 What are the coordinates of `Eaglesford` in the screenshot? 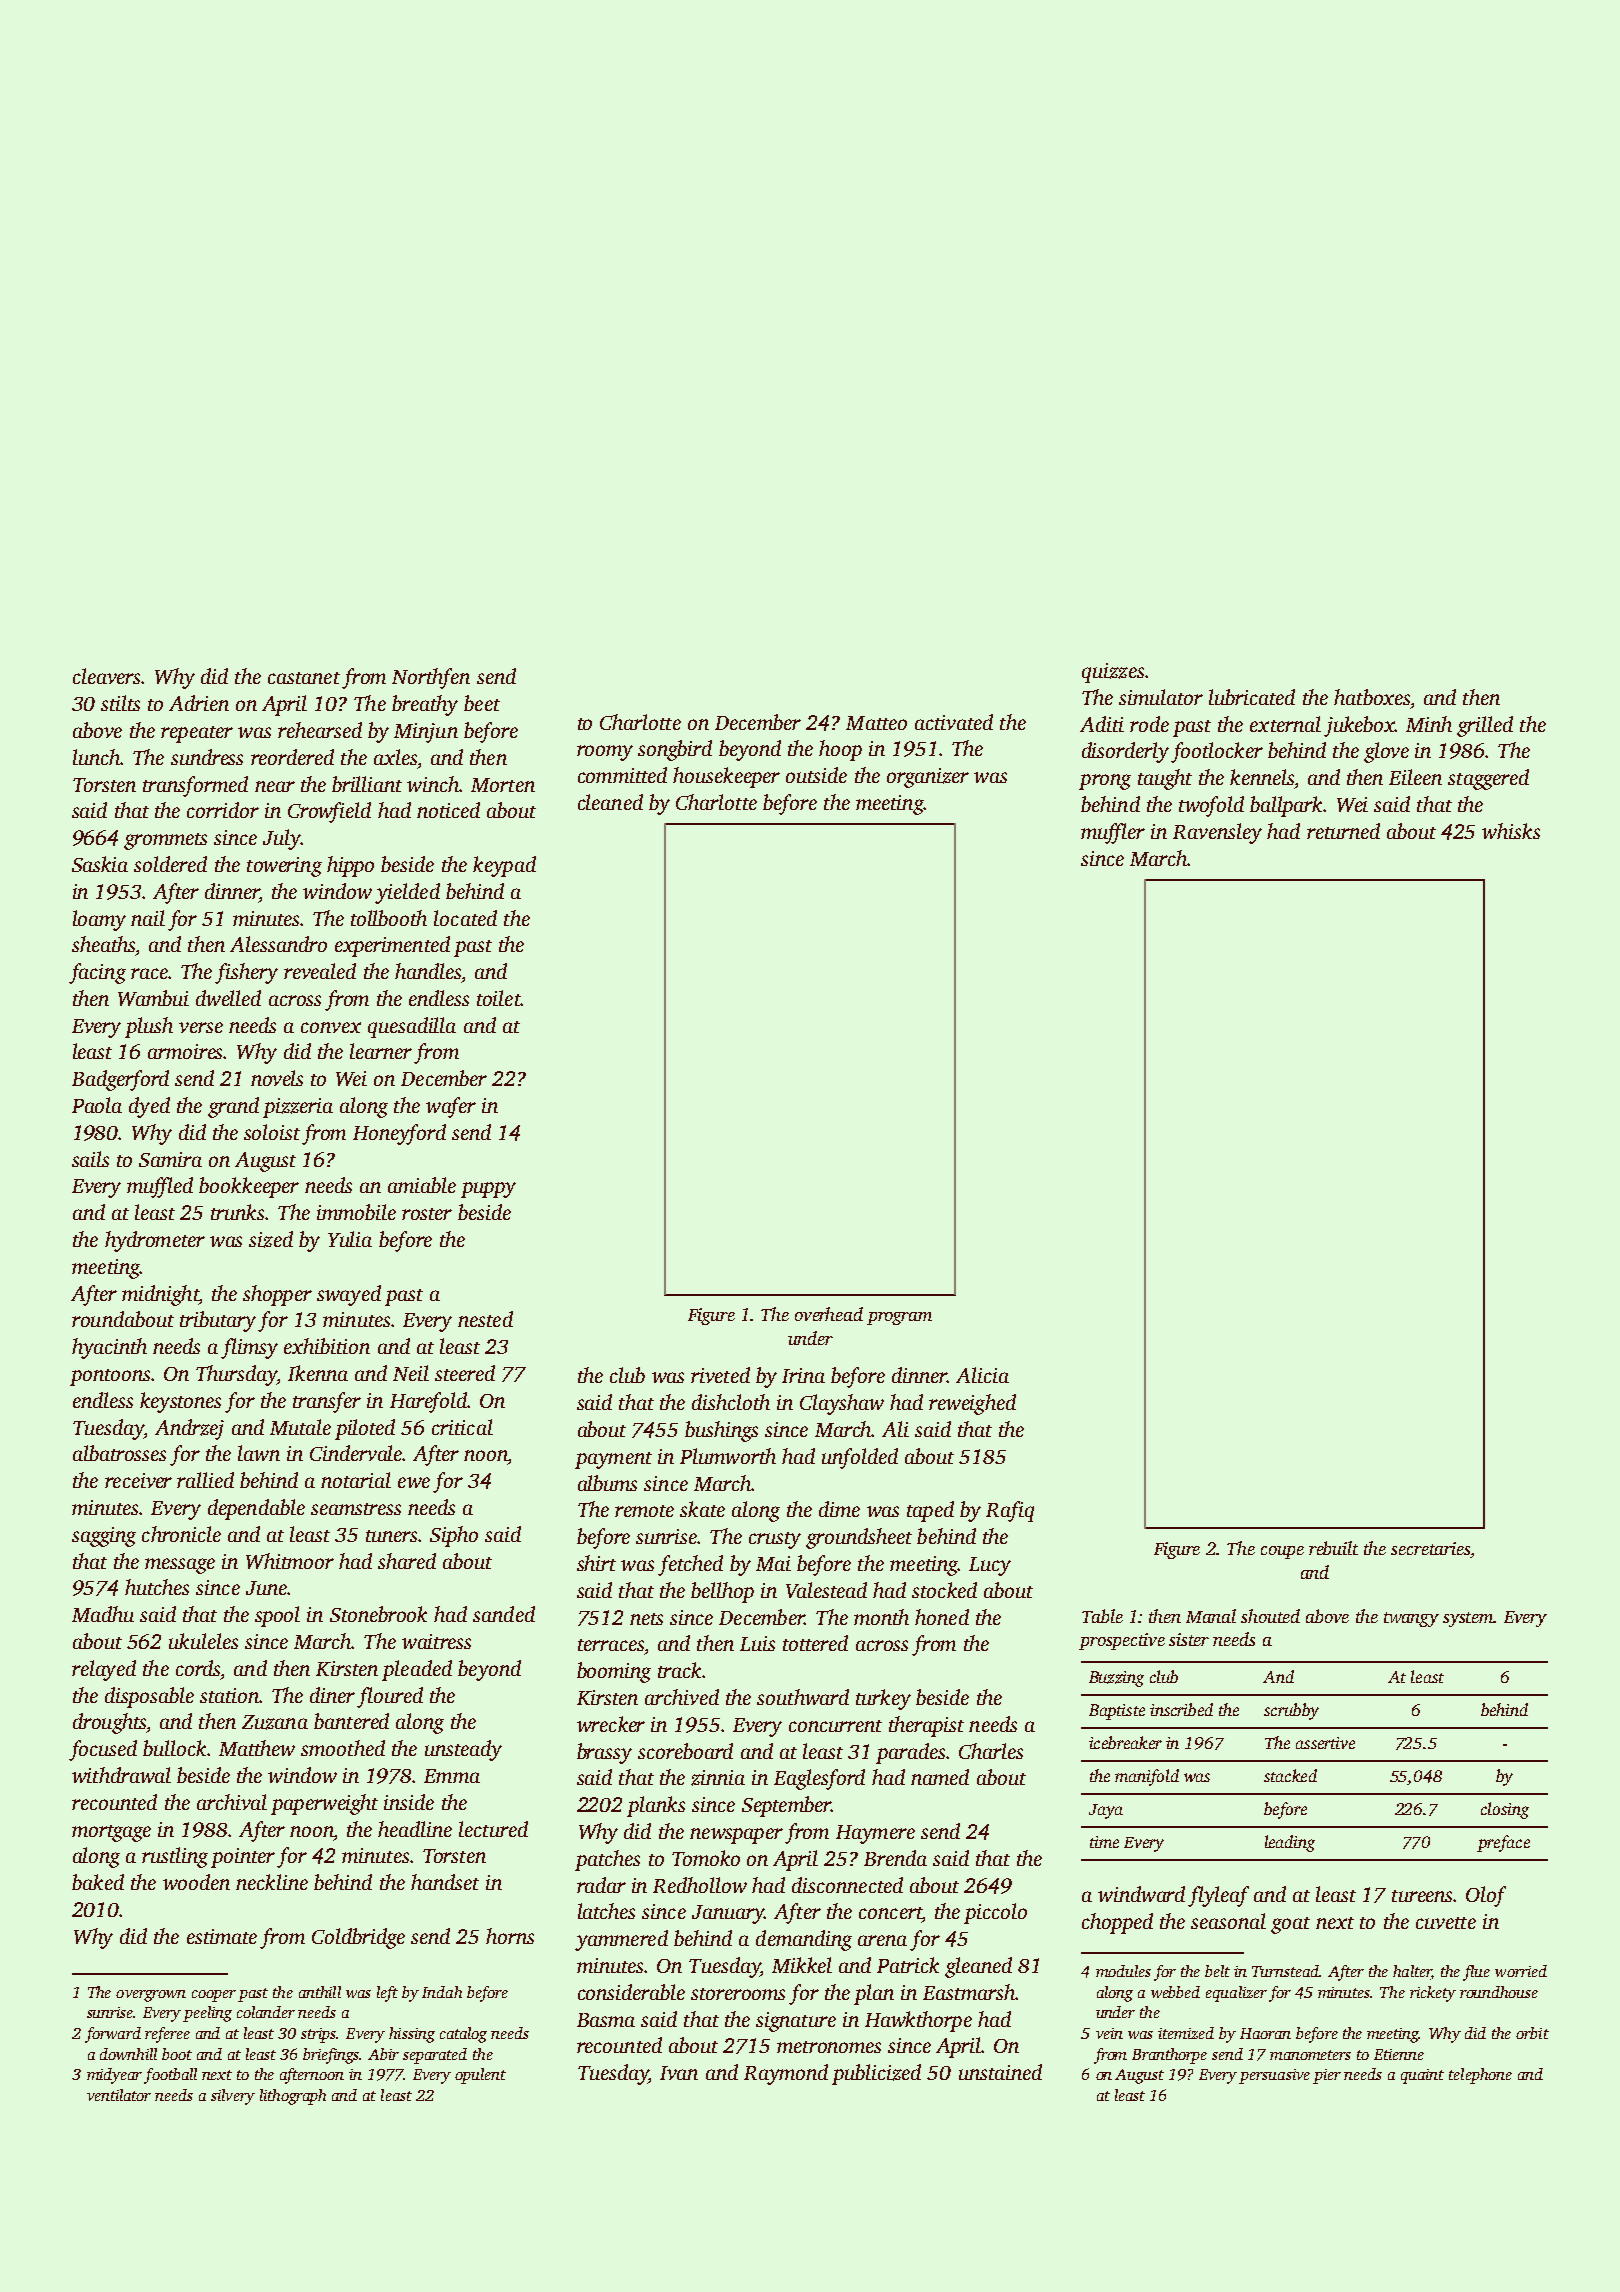 It's located at (819, 1779).
